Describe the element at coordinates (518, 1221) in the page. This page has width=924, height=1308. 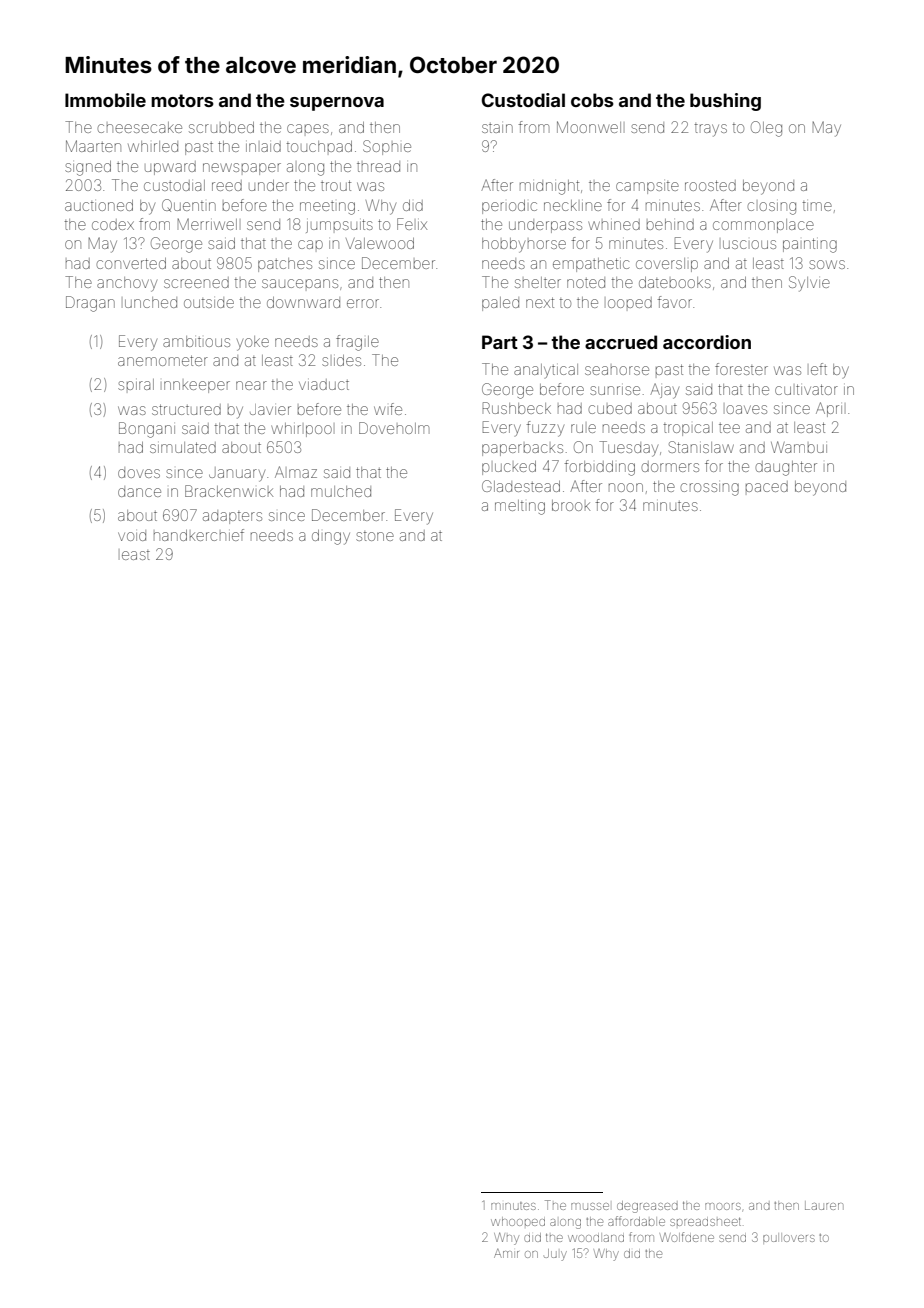
I see `whooped` at that location.
